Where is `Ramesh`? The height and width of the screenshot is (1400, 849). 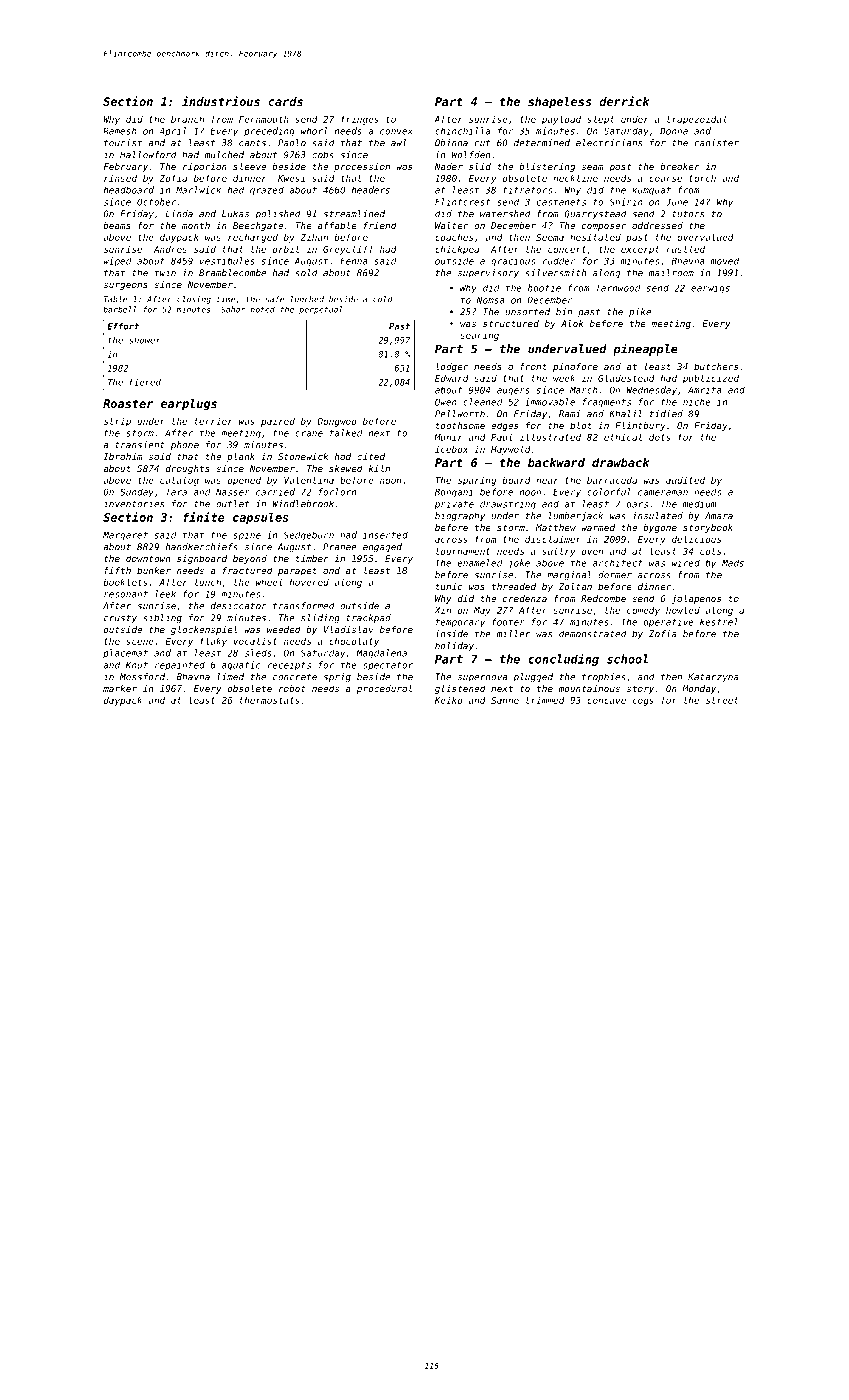 Ramesh is located at coordinates (120, 131).
